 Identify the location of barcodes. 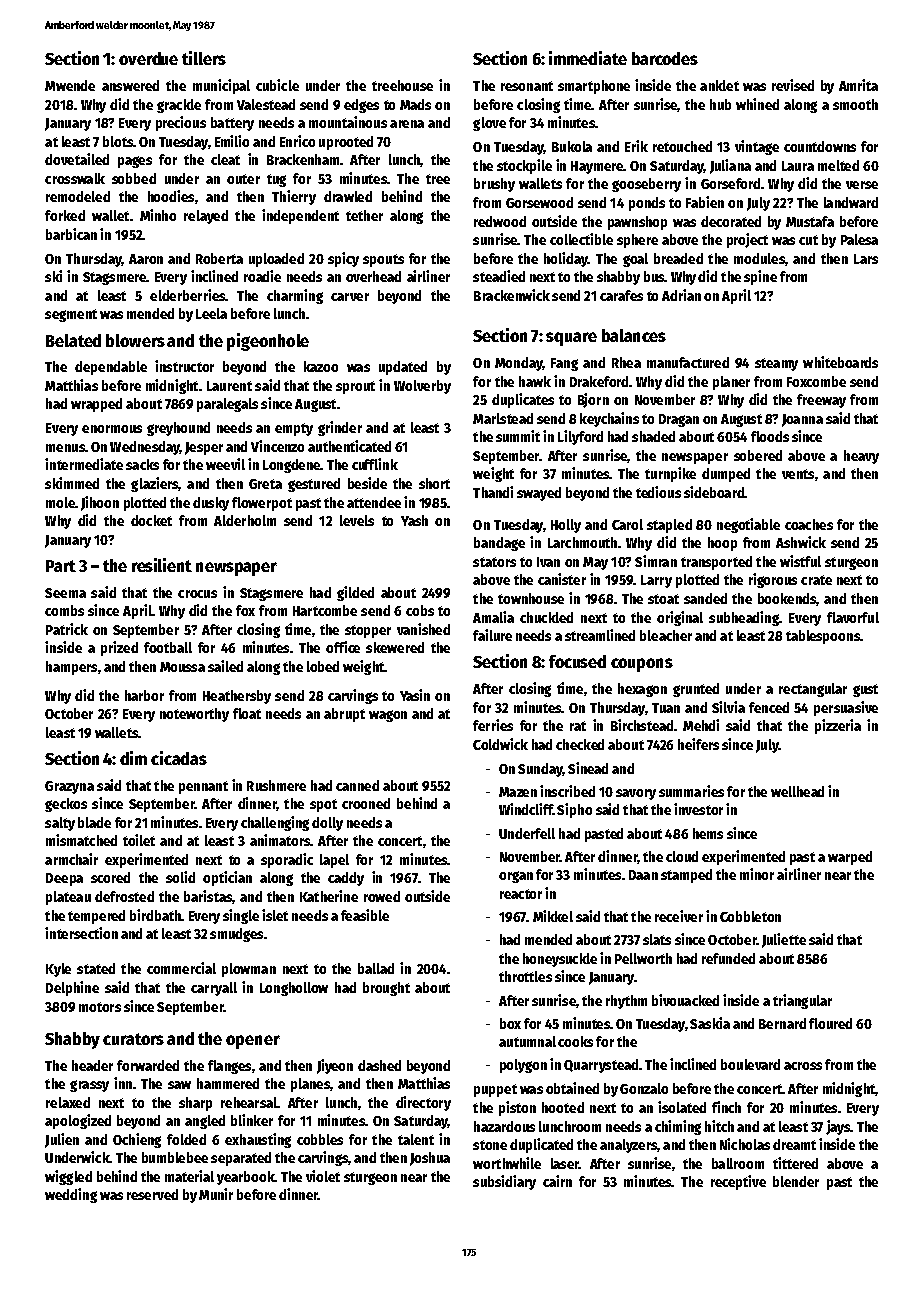
(665, 58).
